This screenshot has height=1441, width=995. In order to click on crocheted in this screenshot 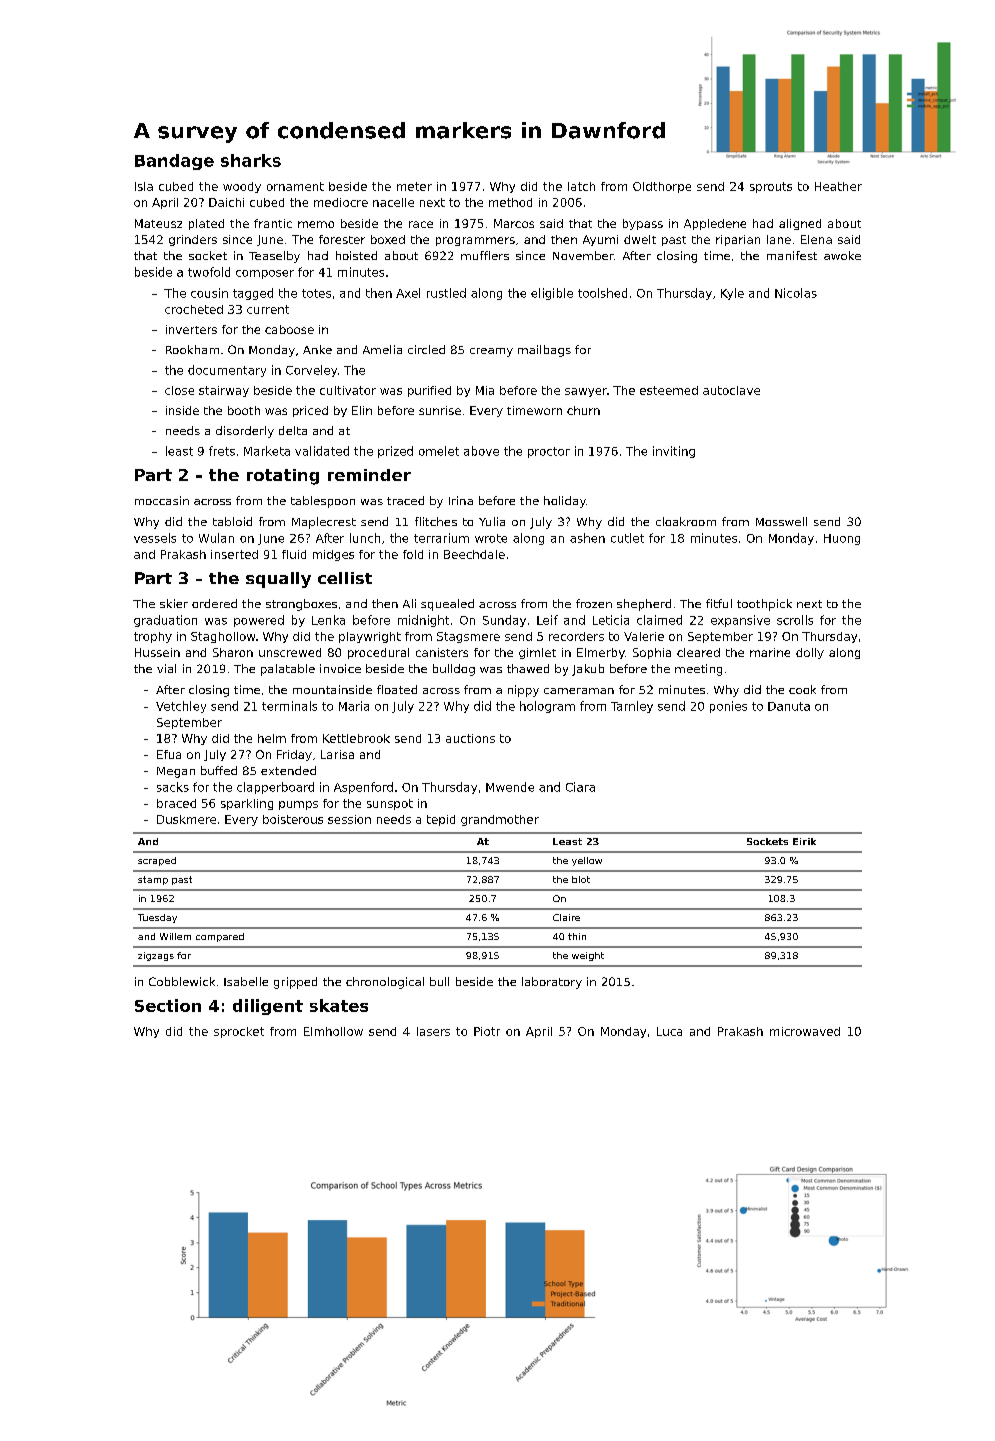, I will do `click(194, 309)`.
